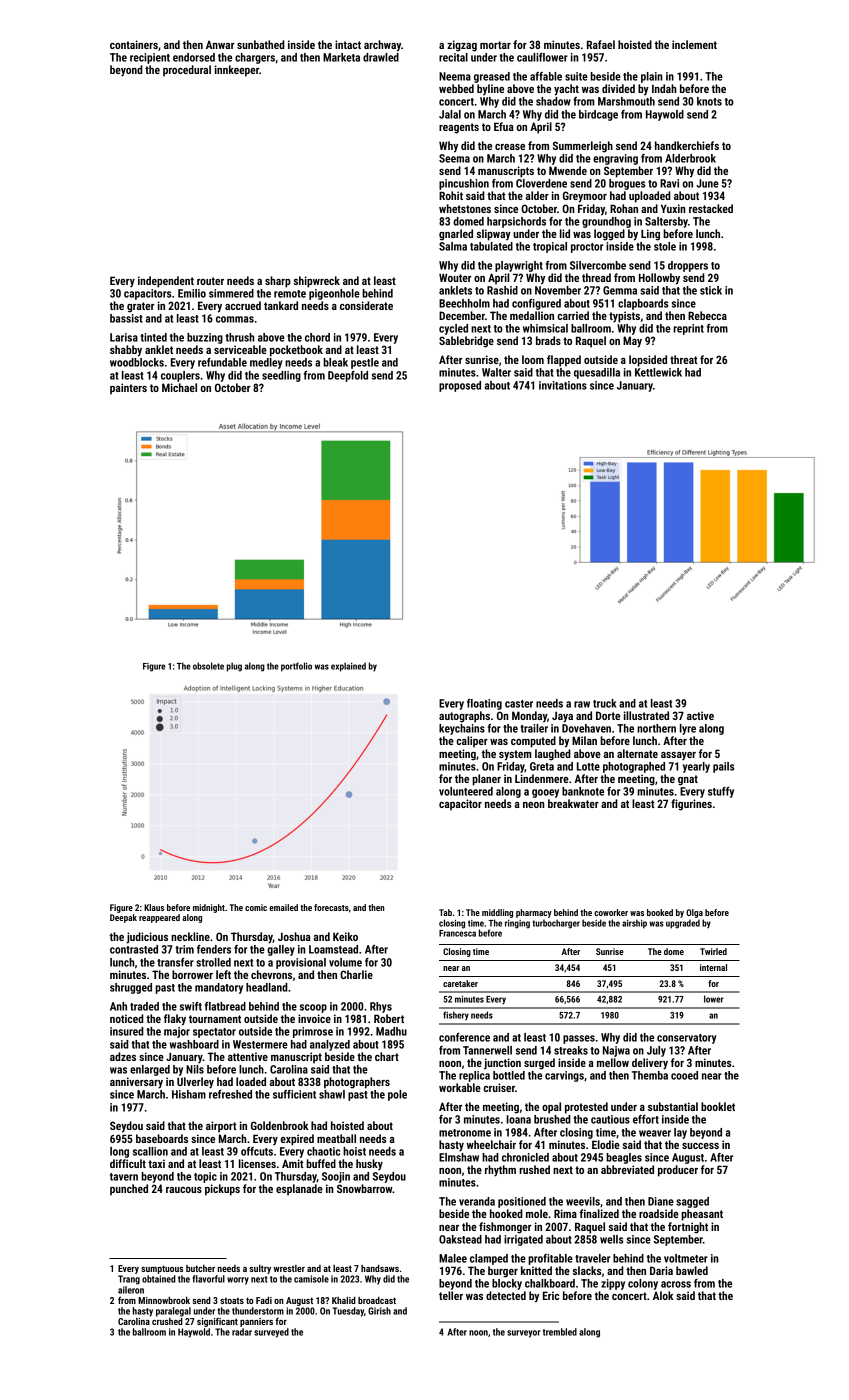 The image size is (849, 1400). What do you see at coordinates (573, 803) in the screenshot?
I see `breakwater` at bounding box center [573, 803].
